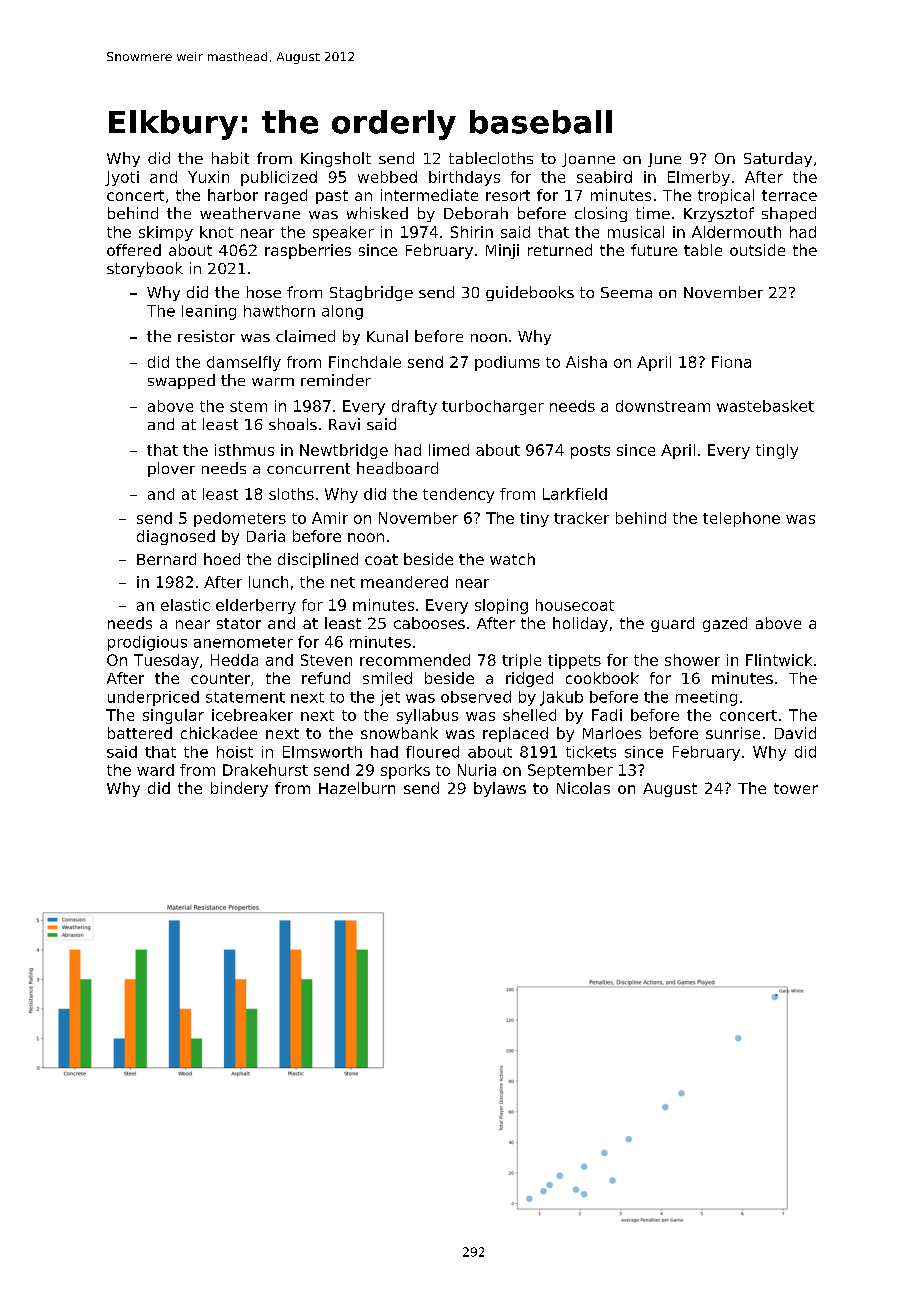  What do you see at coordinates (796, 788) in the screenshot?
I see `tower` at bounding box center [796, 788].
